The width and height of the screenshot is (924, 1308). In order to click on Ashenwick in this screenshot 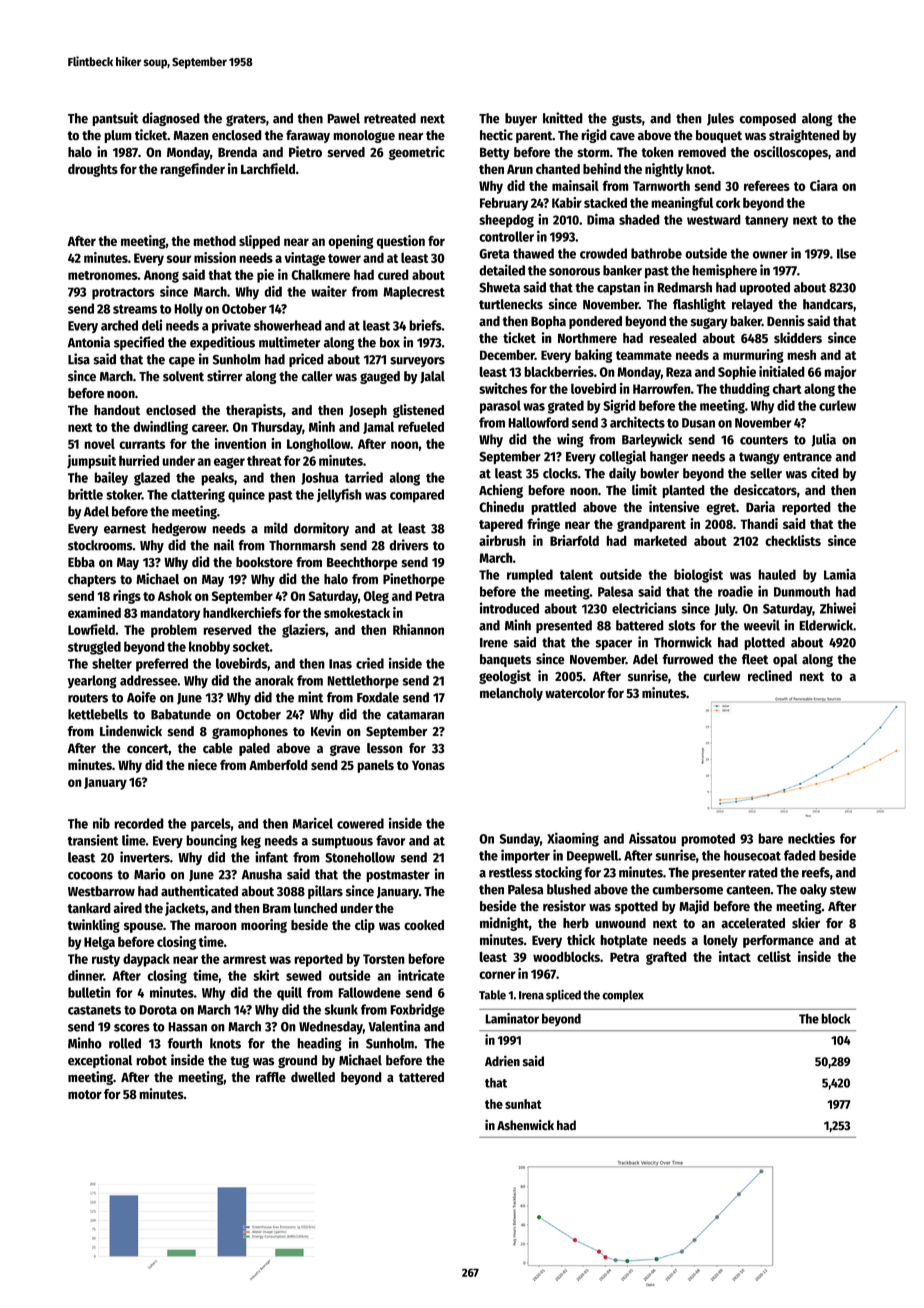, I will do `click(525, 1125)`.
